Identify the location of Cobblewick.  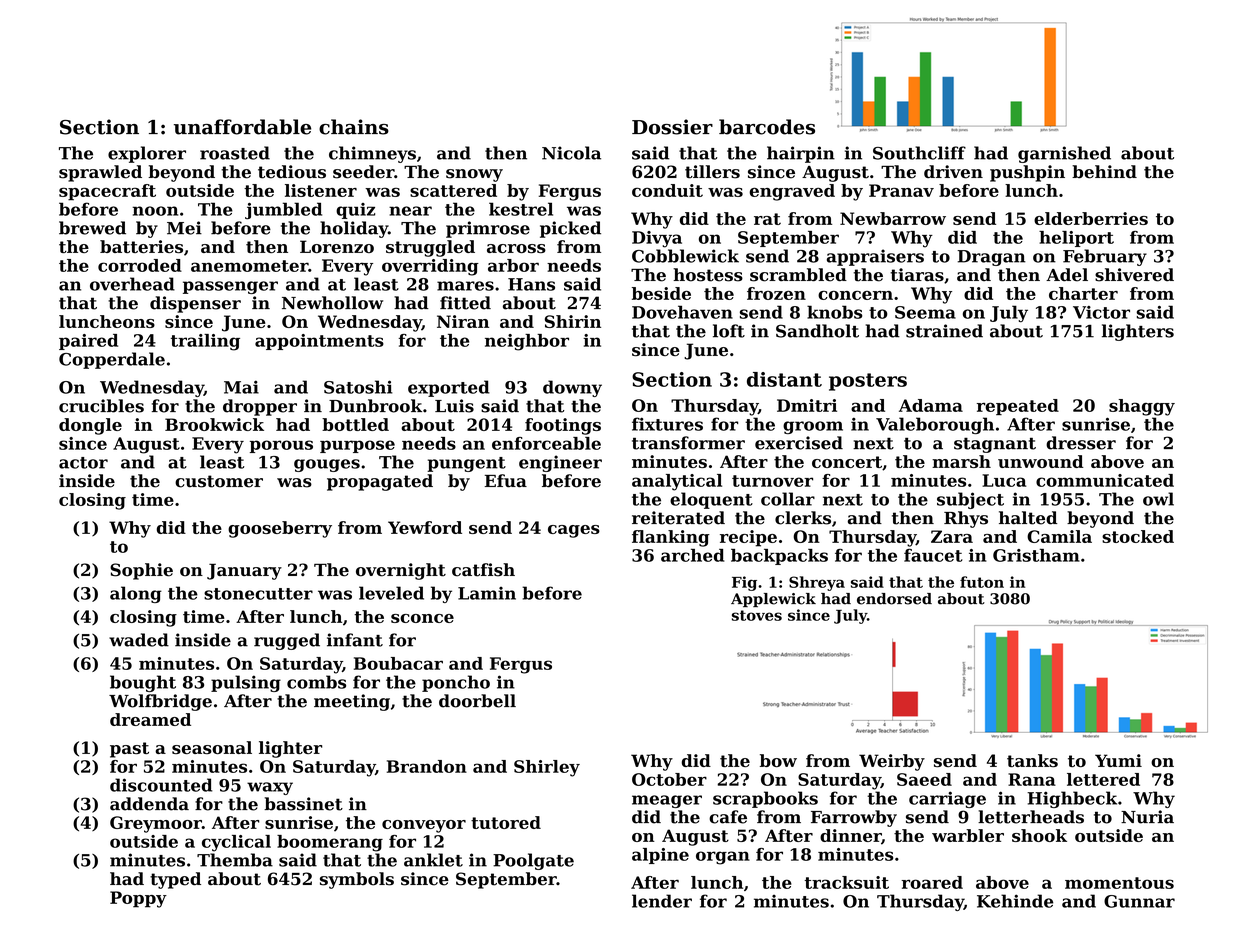
(685, 256).
